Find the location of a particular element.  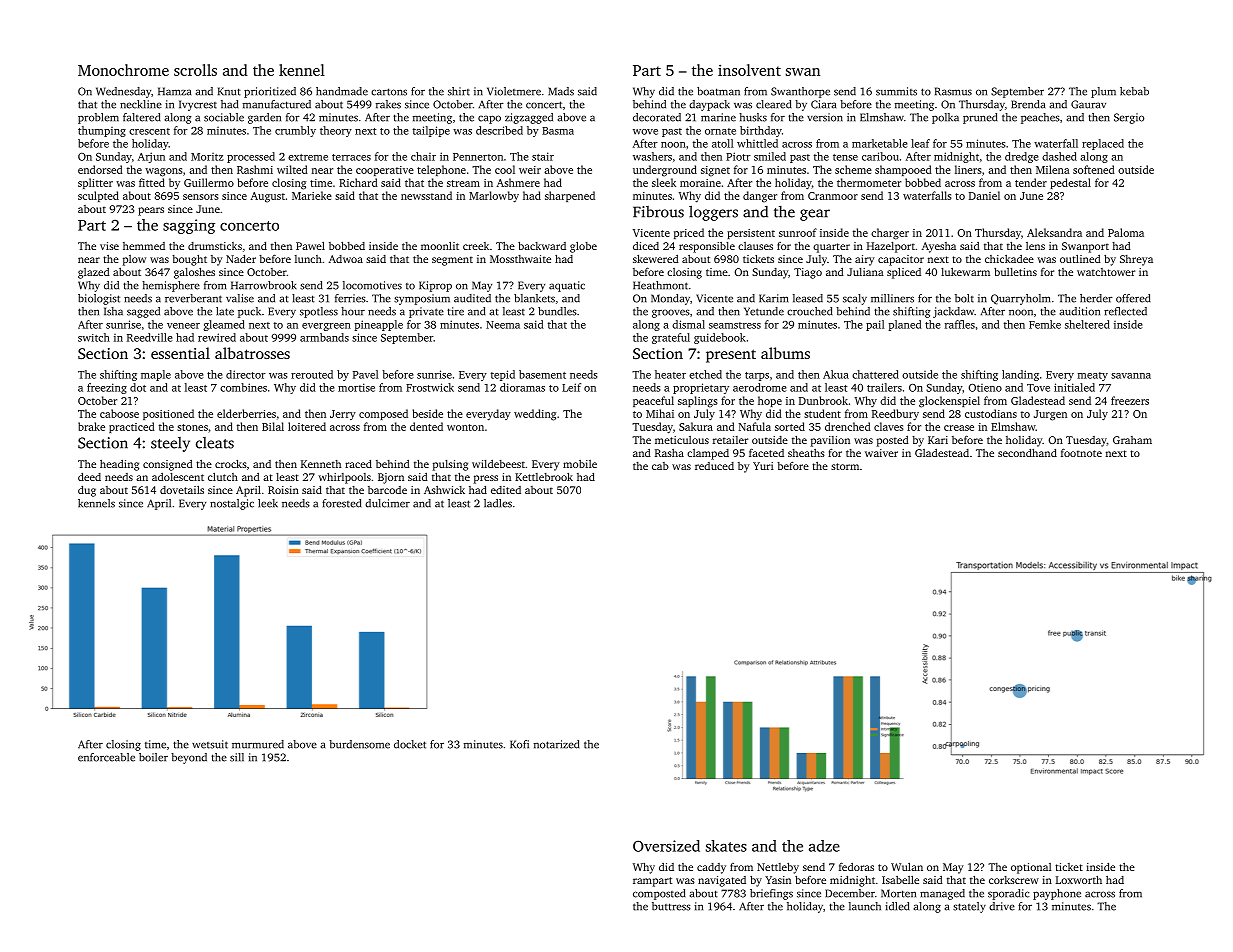

nostalgic is located at coordinates (232, 504).
